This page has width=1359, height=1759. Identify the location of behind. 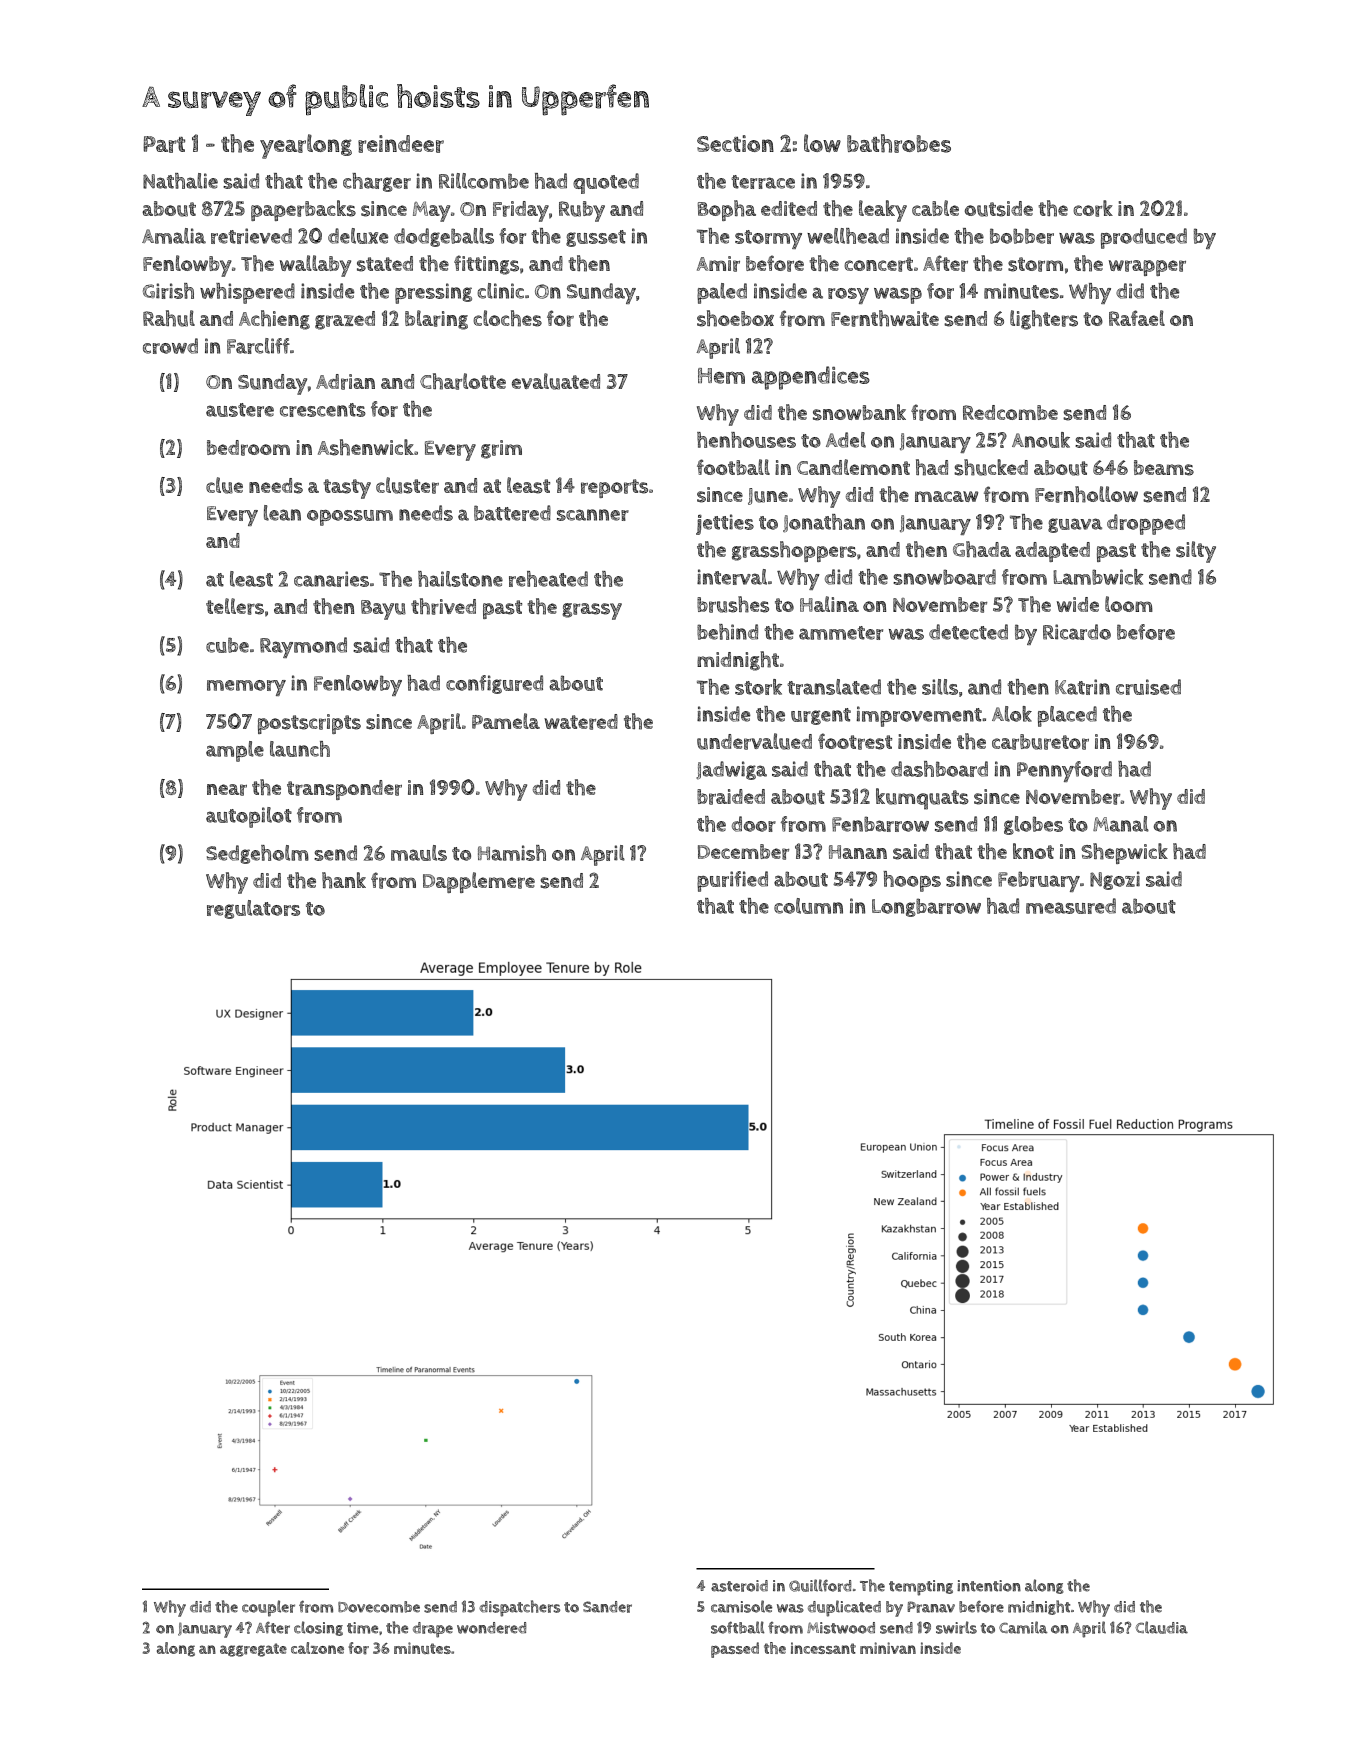
(727, 632).
